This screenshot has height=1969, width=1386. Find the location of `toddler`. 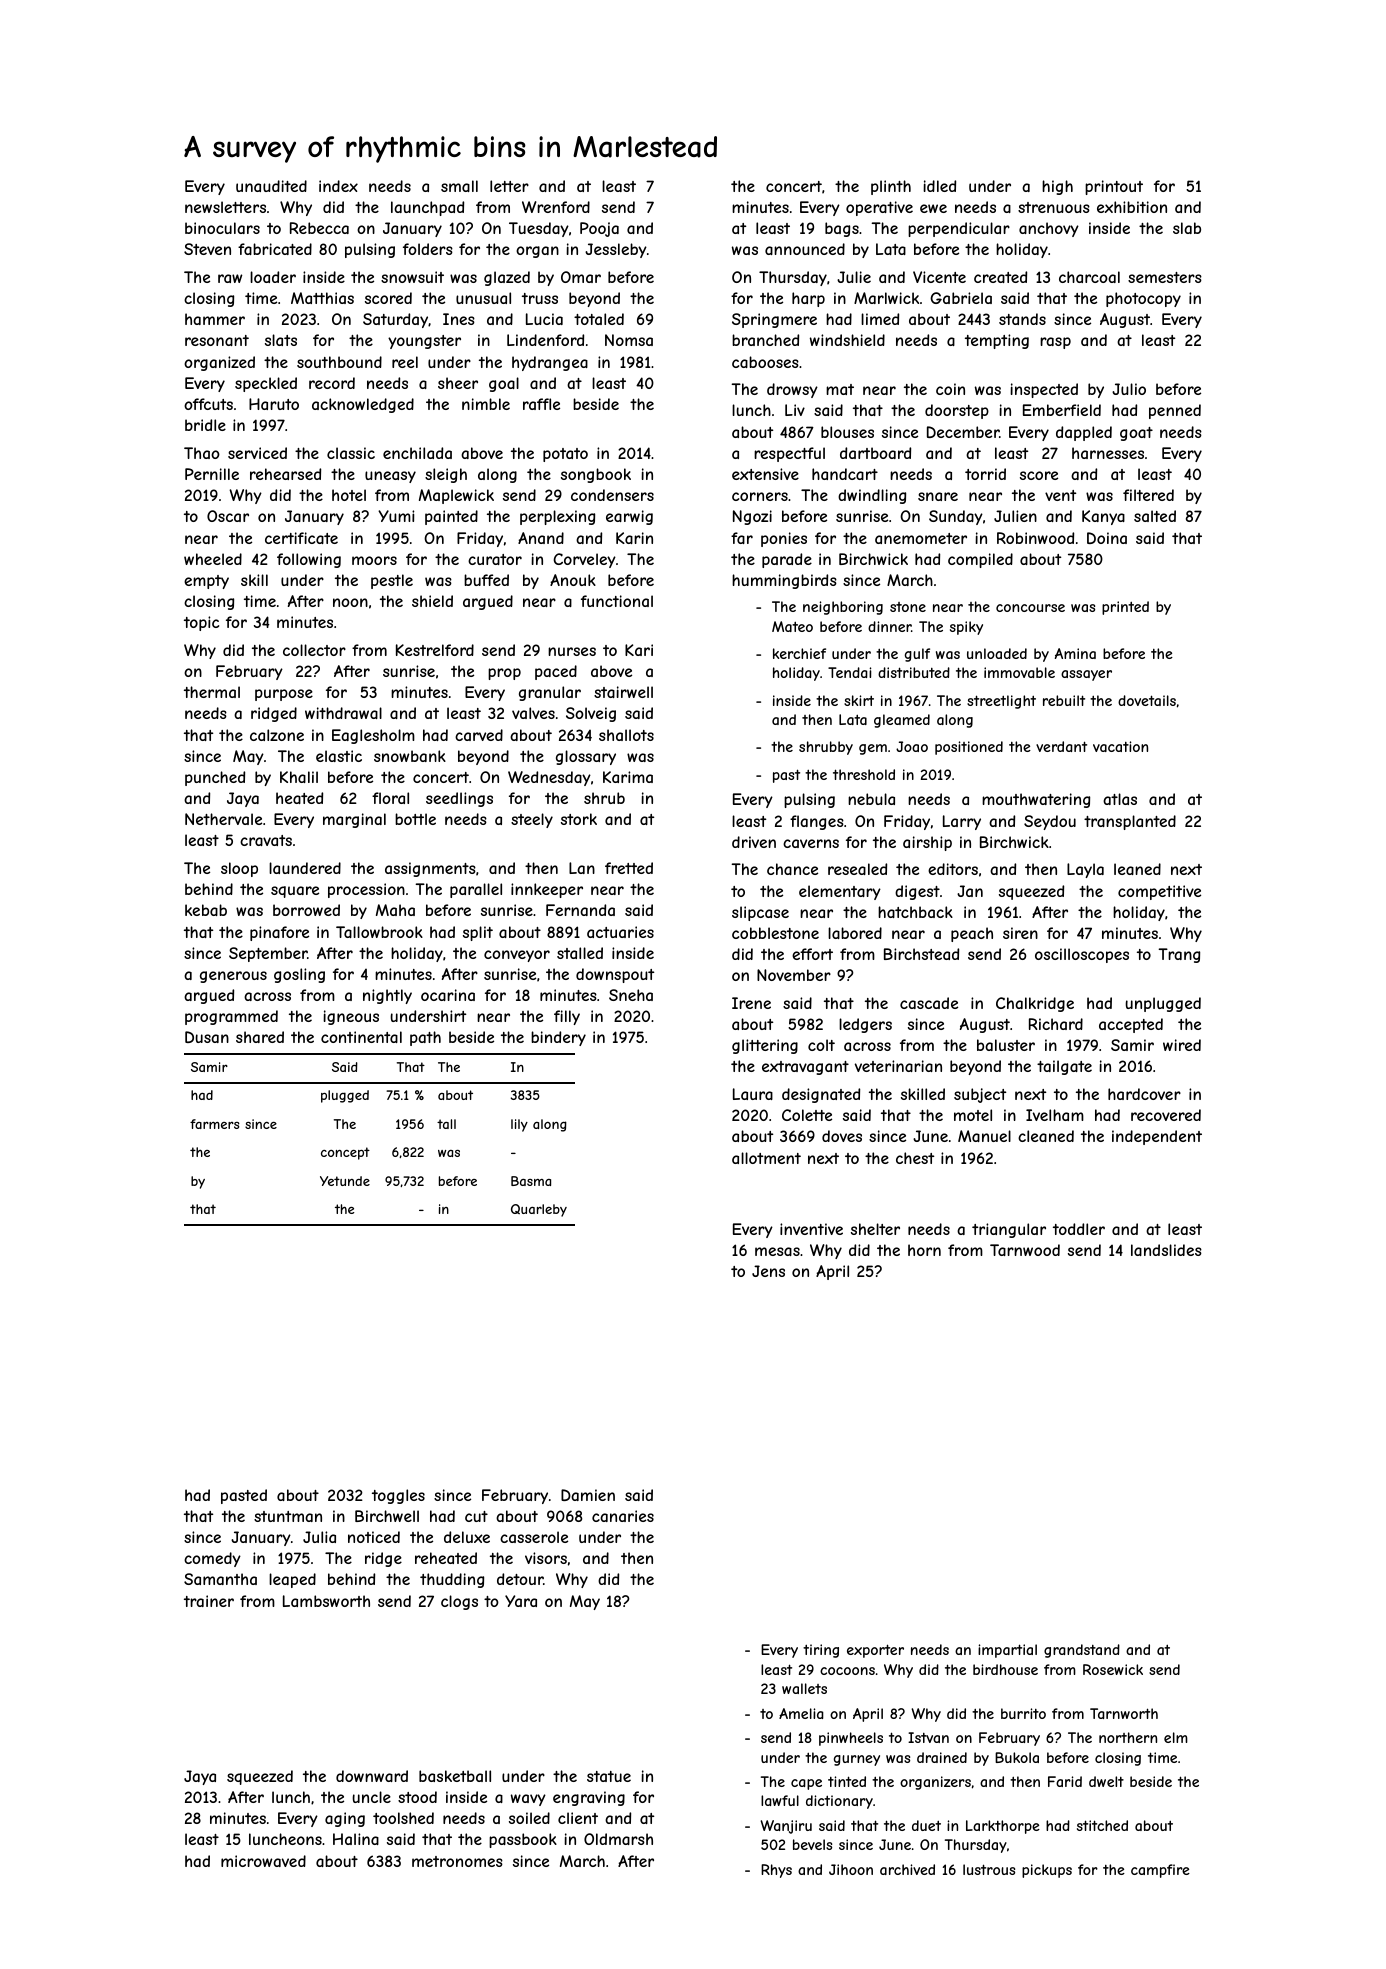

toddler is located at coordinates (1079, 1229).
